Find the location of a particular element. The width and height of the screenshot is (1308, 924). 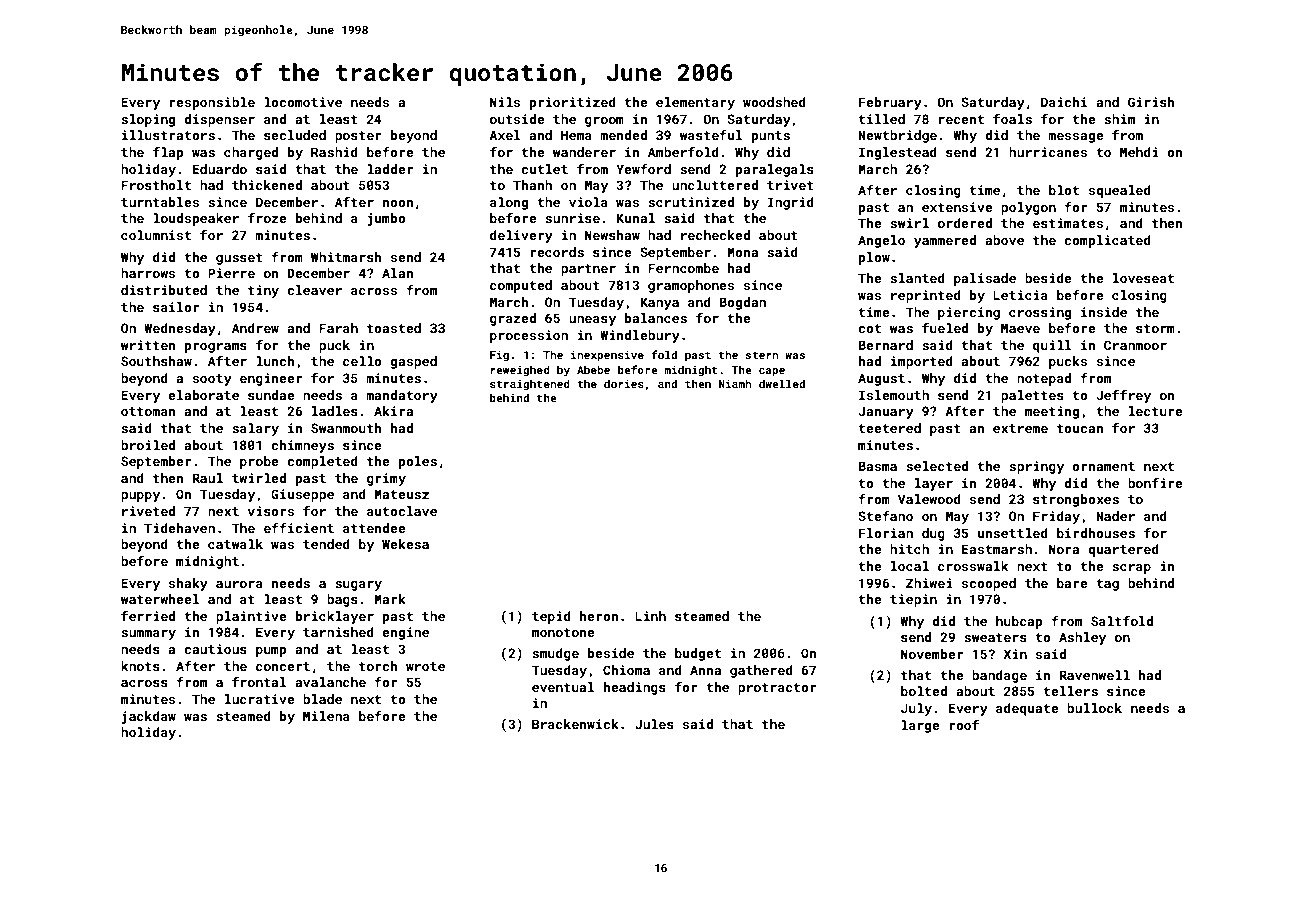

Valewood is located at coordinates (929, 499).
